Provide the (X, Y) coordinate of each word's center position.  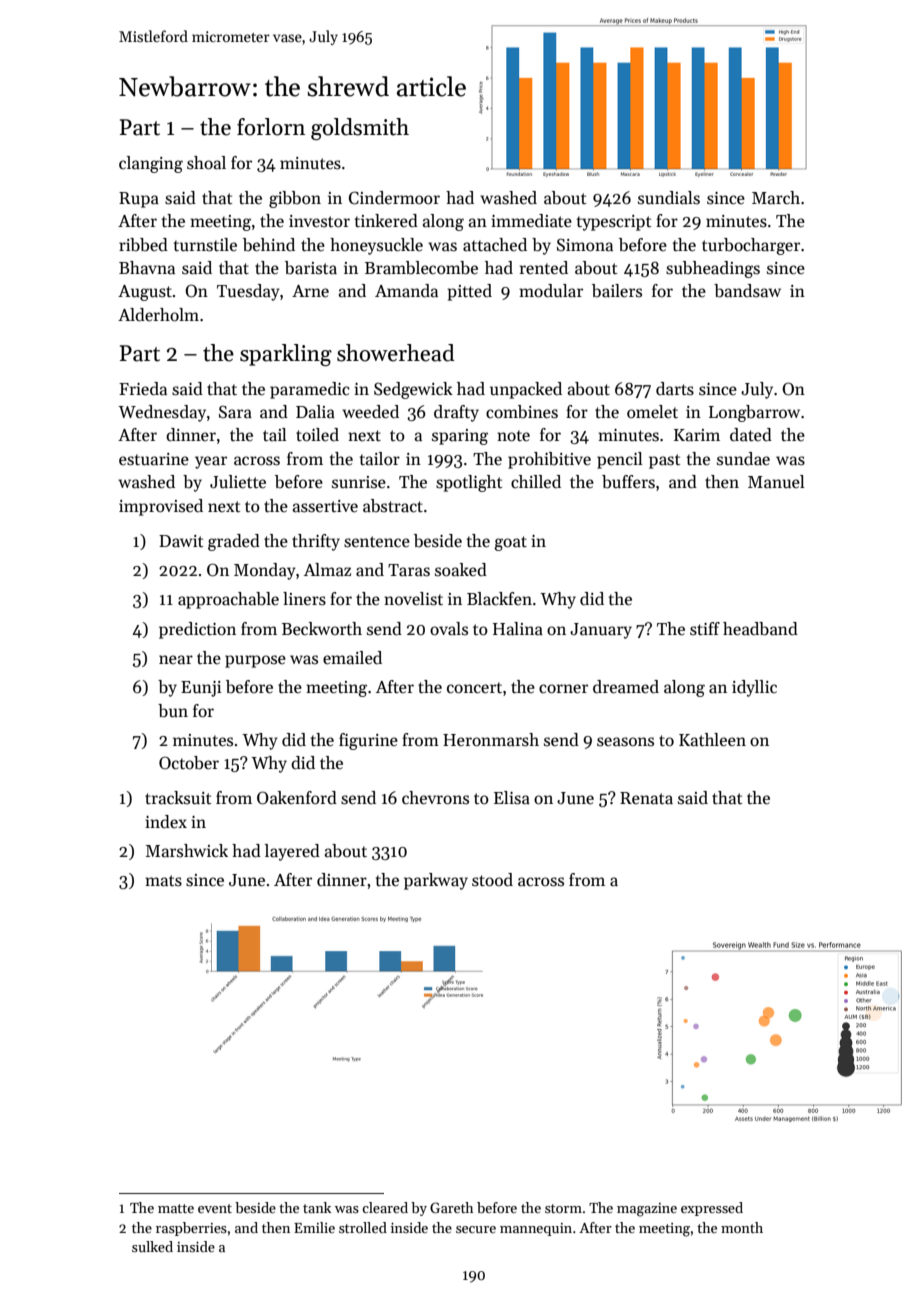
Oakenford (297, 798)
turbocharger (751, 246)
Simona (585, 245)
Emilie (314, 1227)
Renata (646, 798)
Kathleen (712, 740)
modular (551, 291)
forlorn (271, 127)
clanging (151, 164)
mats (163, 881)
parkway (436, 881)
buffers (628, 482)
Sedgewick (413, 390)
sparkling (286, 355)
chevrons (435, 798)
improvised (161, 507)
